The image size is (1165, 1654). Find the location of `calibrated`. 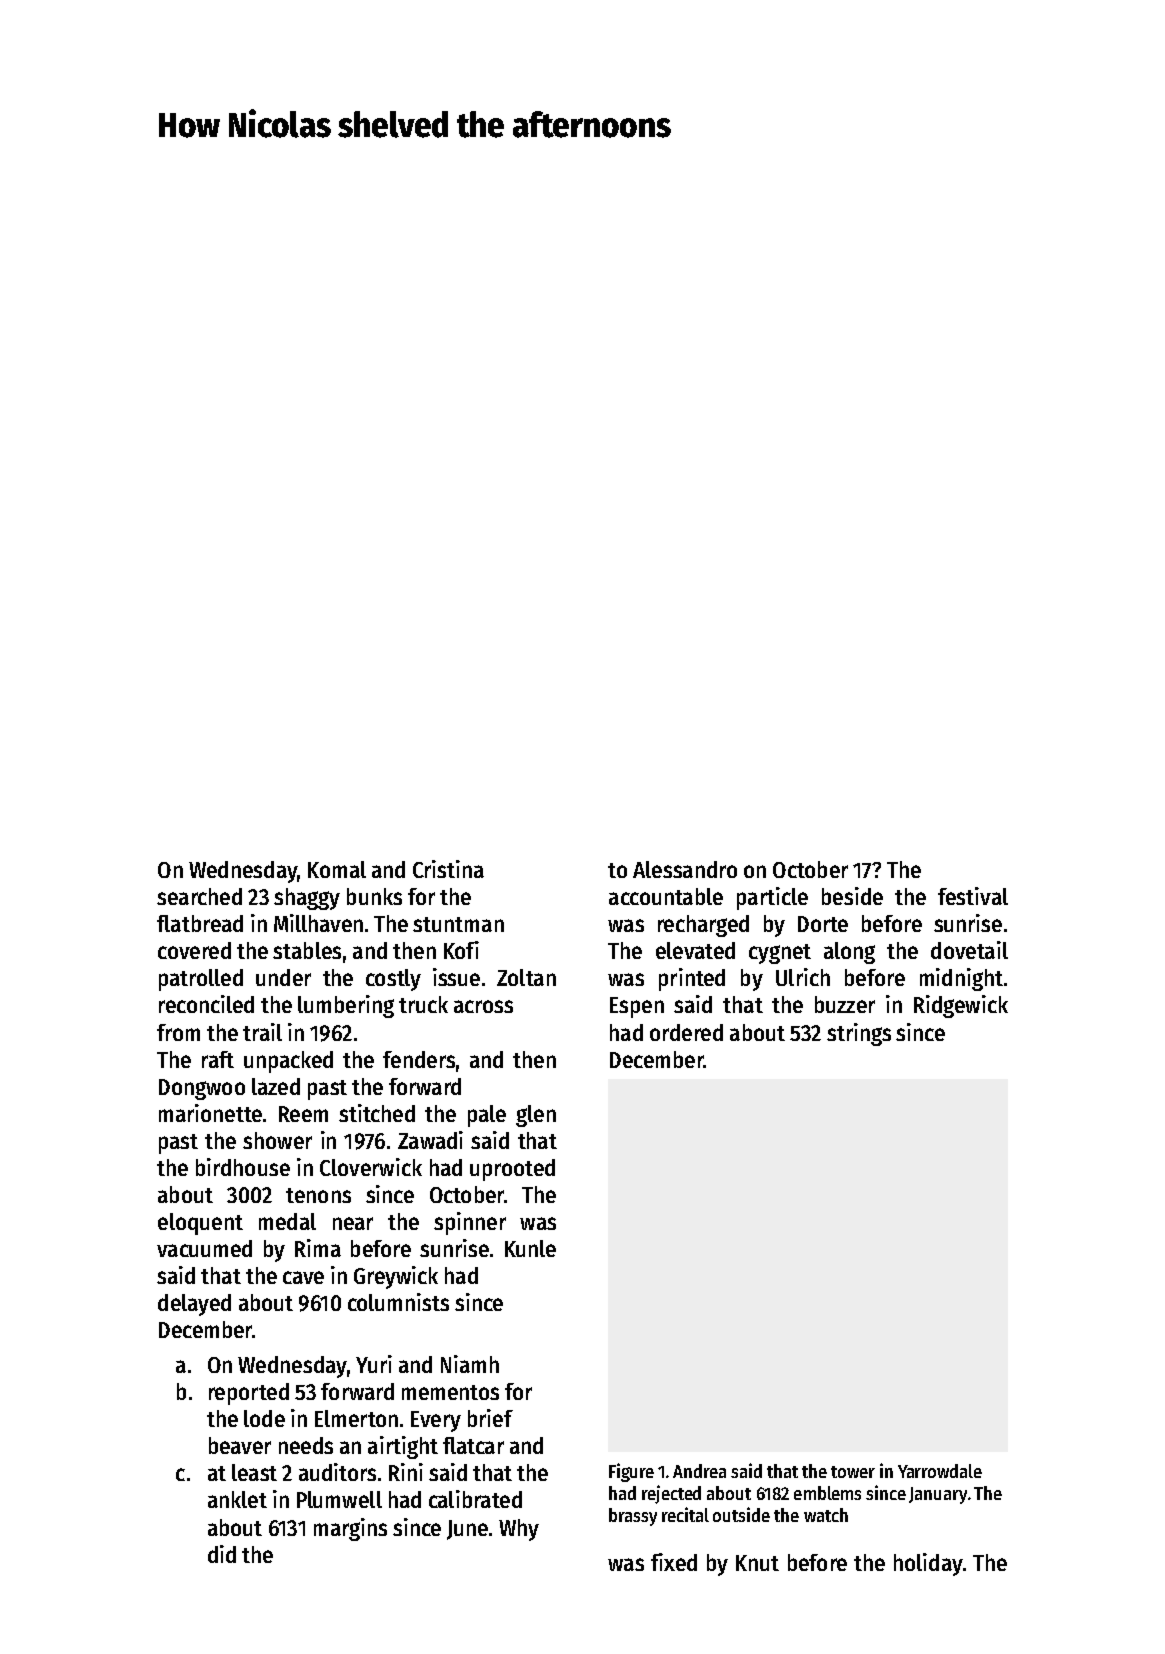

calibrated is located at coordinates (475, 1499).
